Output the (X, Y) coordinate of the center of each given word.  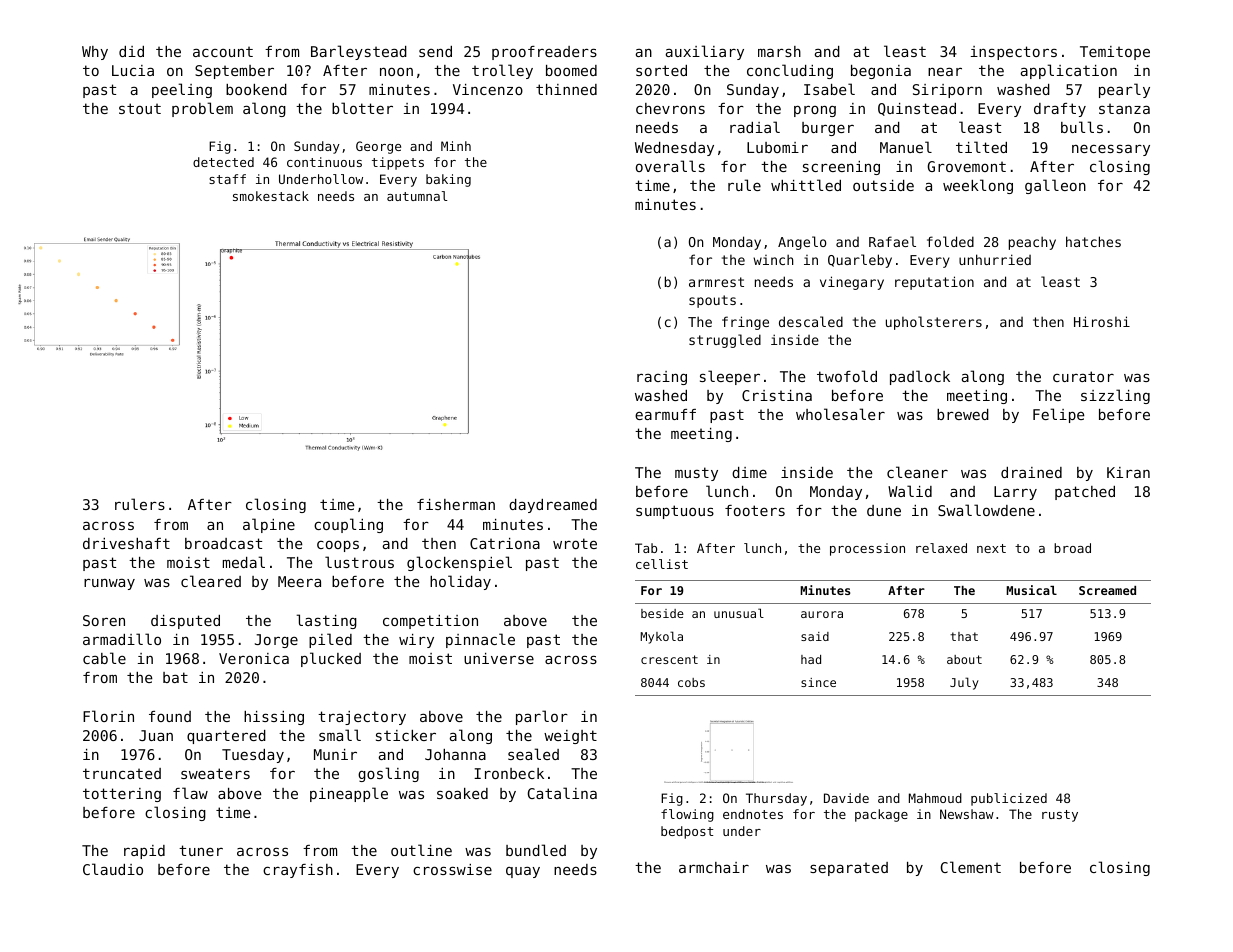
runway (109, 584)
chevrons (670, 108)
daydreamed (553, 506)
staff (227, 179)
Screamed (1107, 590)
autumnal (417, 196)
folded (950, 241)
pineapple (349, 794)
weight (570, 737)
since (818, 682)
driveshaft (126, 543)
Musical (1031, 590)
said (815, 636)
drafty (1060, 110)
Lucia (133, 70)
